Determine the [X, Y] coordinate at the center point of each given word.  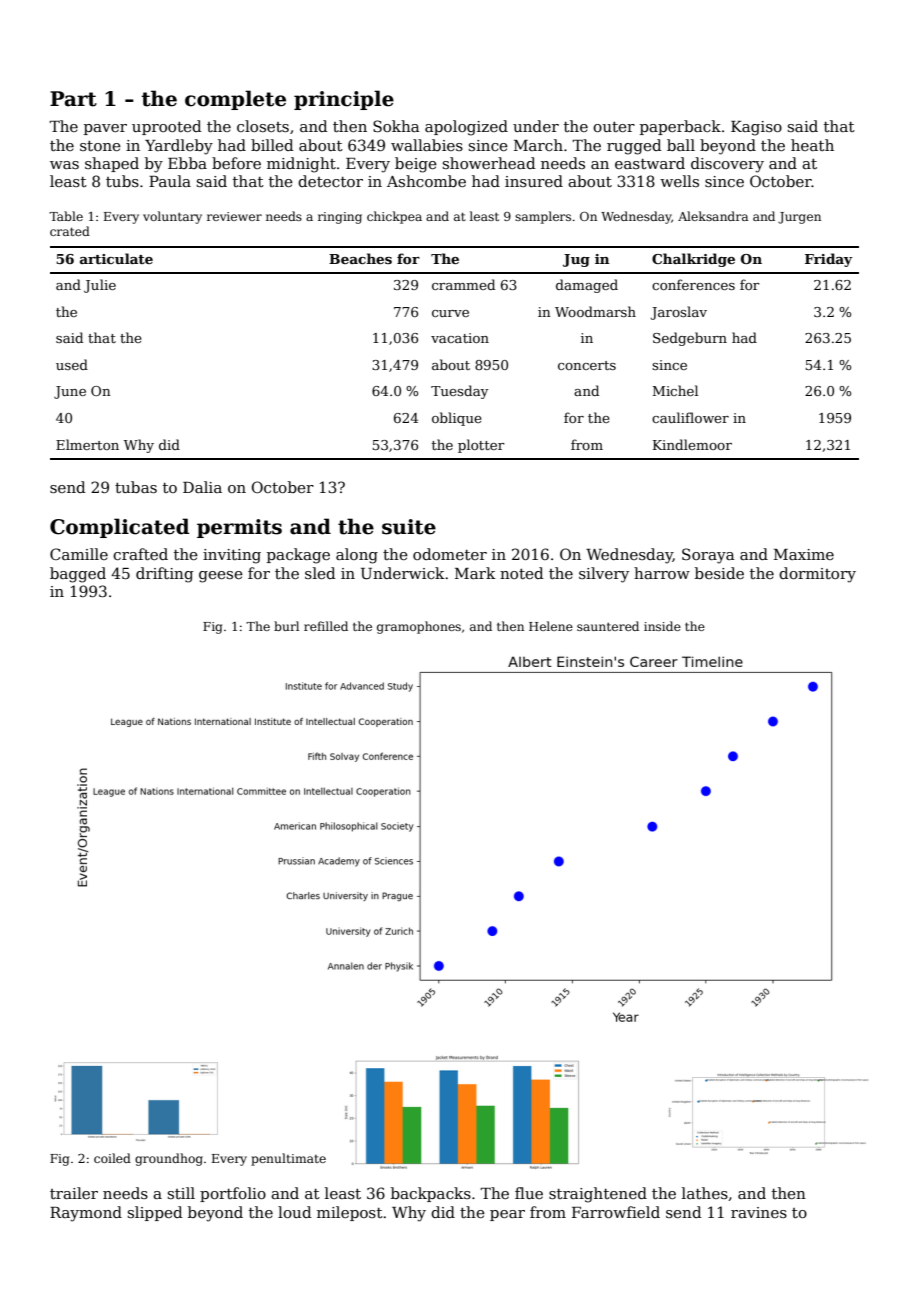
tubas [136, 487]
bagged [78, 575]
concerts [587, 365]
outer [614, 127]
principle [344, 100]
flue [529, 1193]
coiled [112, 1158]
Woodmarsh [595, 311]
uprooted [167, 127]
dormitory [817, 575]
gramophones [419, 627]
